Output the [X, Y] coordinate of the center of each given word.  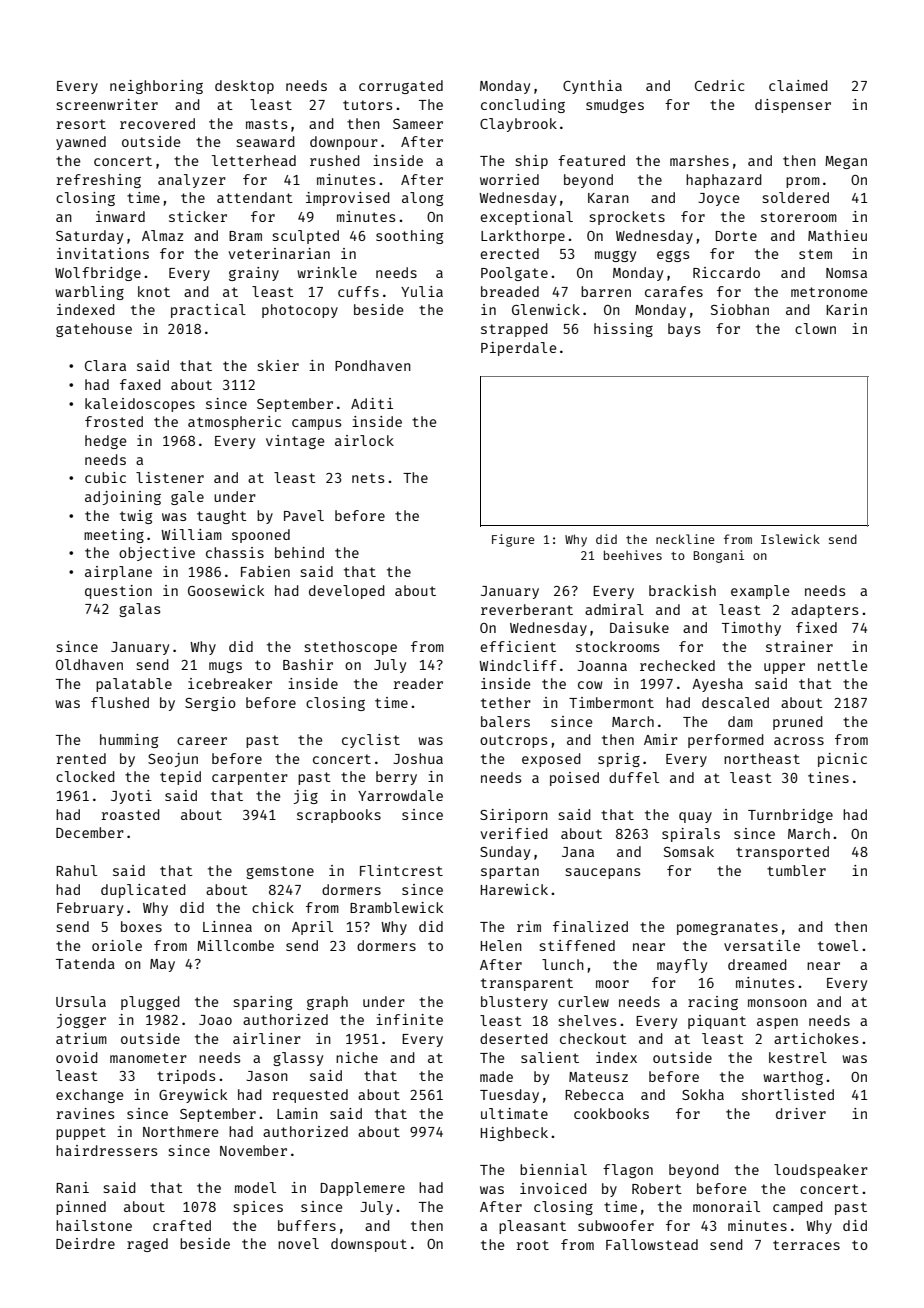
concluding [523, 106]
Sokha [703, 1094]
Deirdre [85, 1243]
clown [815, 328]
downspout [369, 1245]
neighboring [156, 87]
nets [368, 478]
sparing [263, 1003]
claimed [798, 85]
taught [222, 517]
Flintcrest [401, 870]
